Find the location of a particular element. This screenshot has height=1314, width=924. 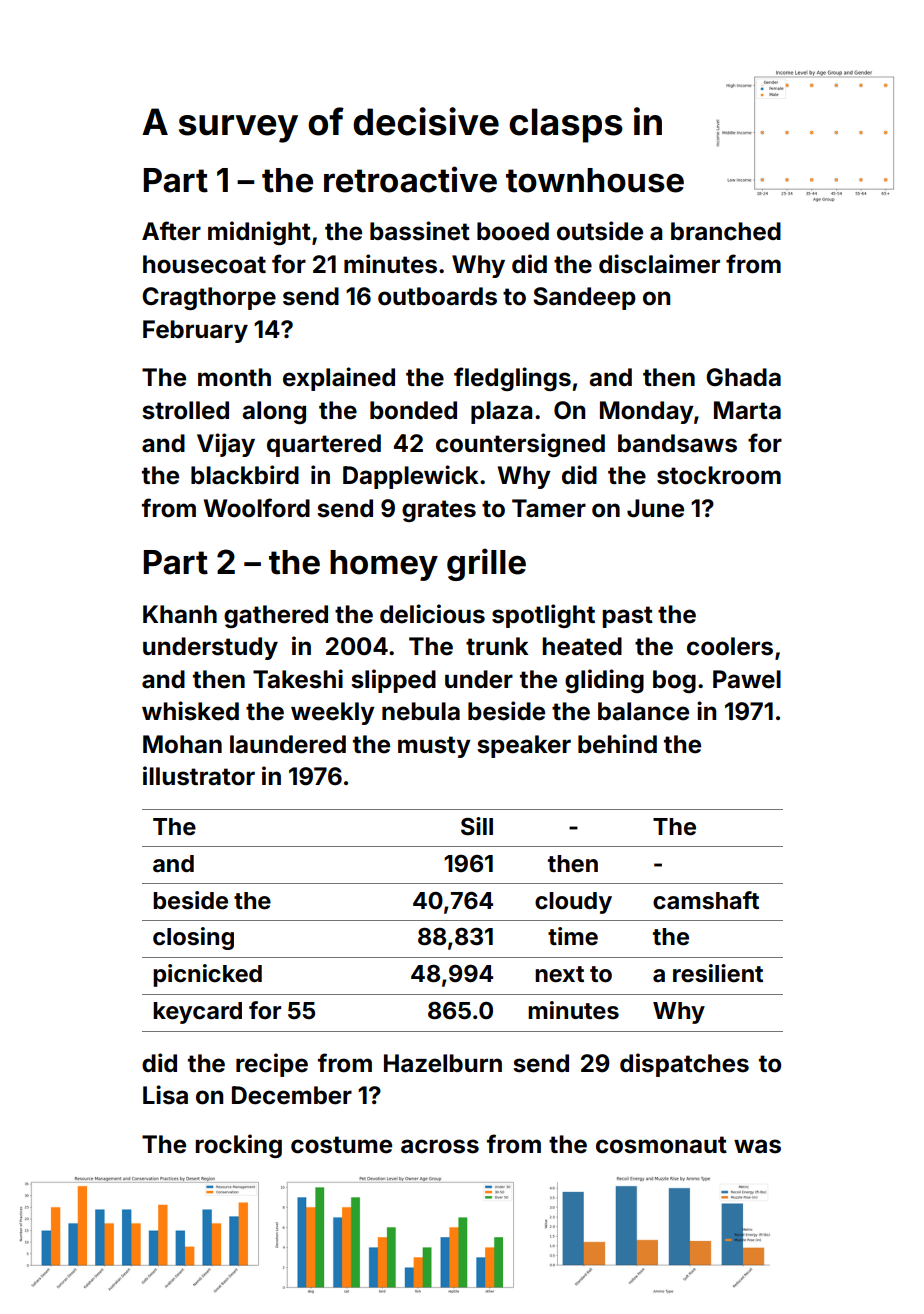

Sill is located at coordinates (477, 826).
